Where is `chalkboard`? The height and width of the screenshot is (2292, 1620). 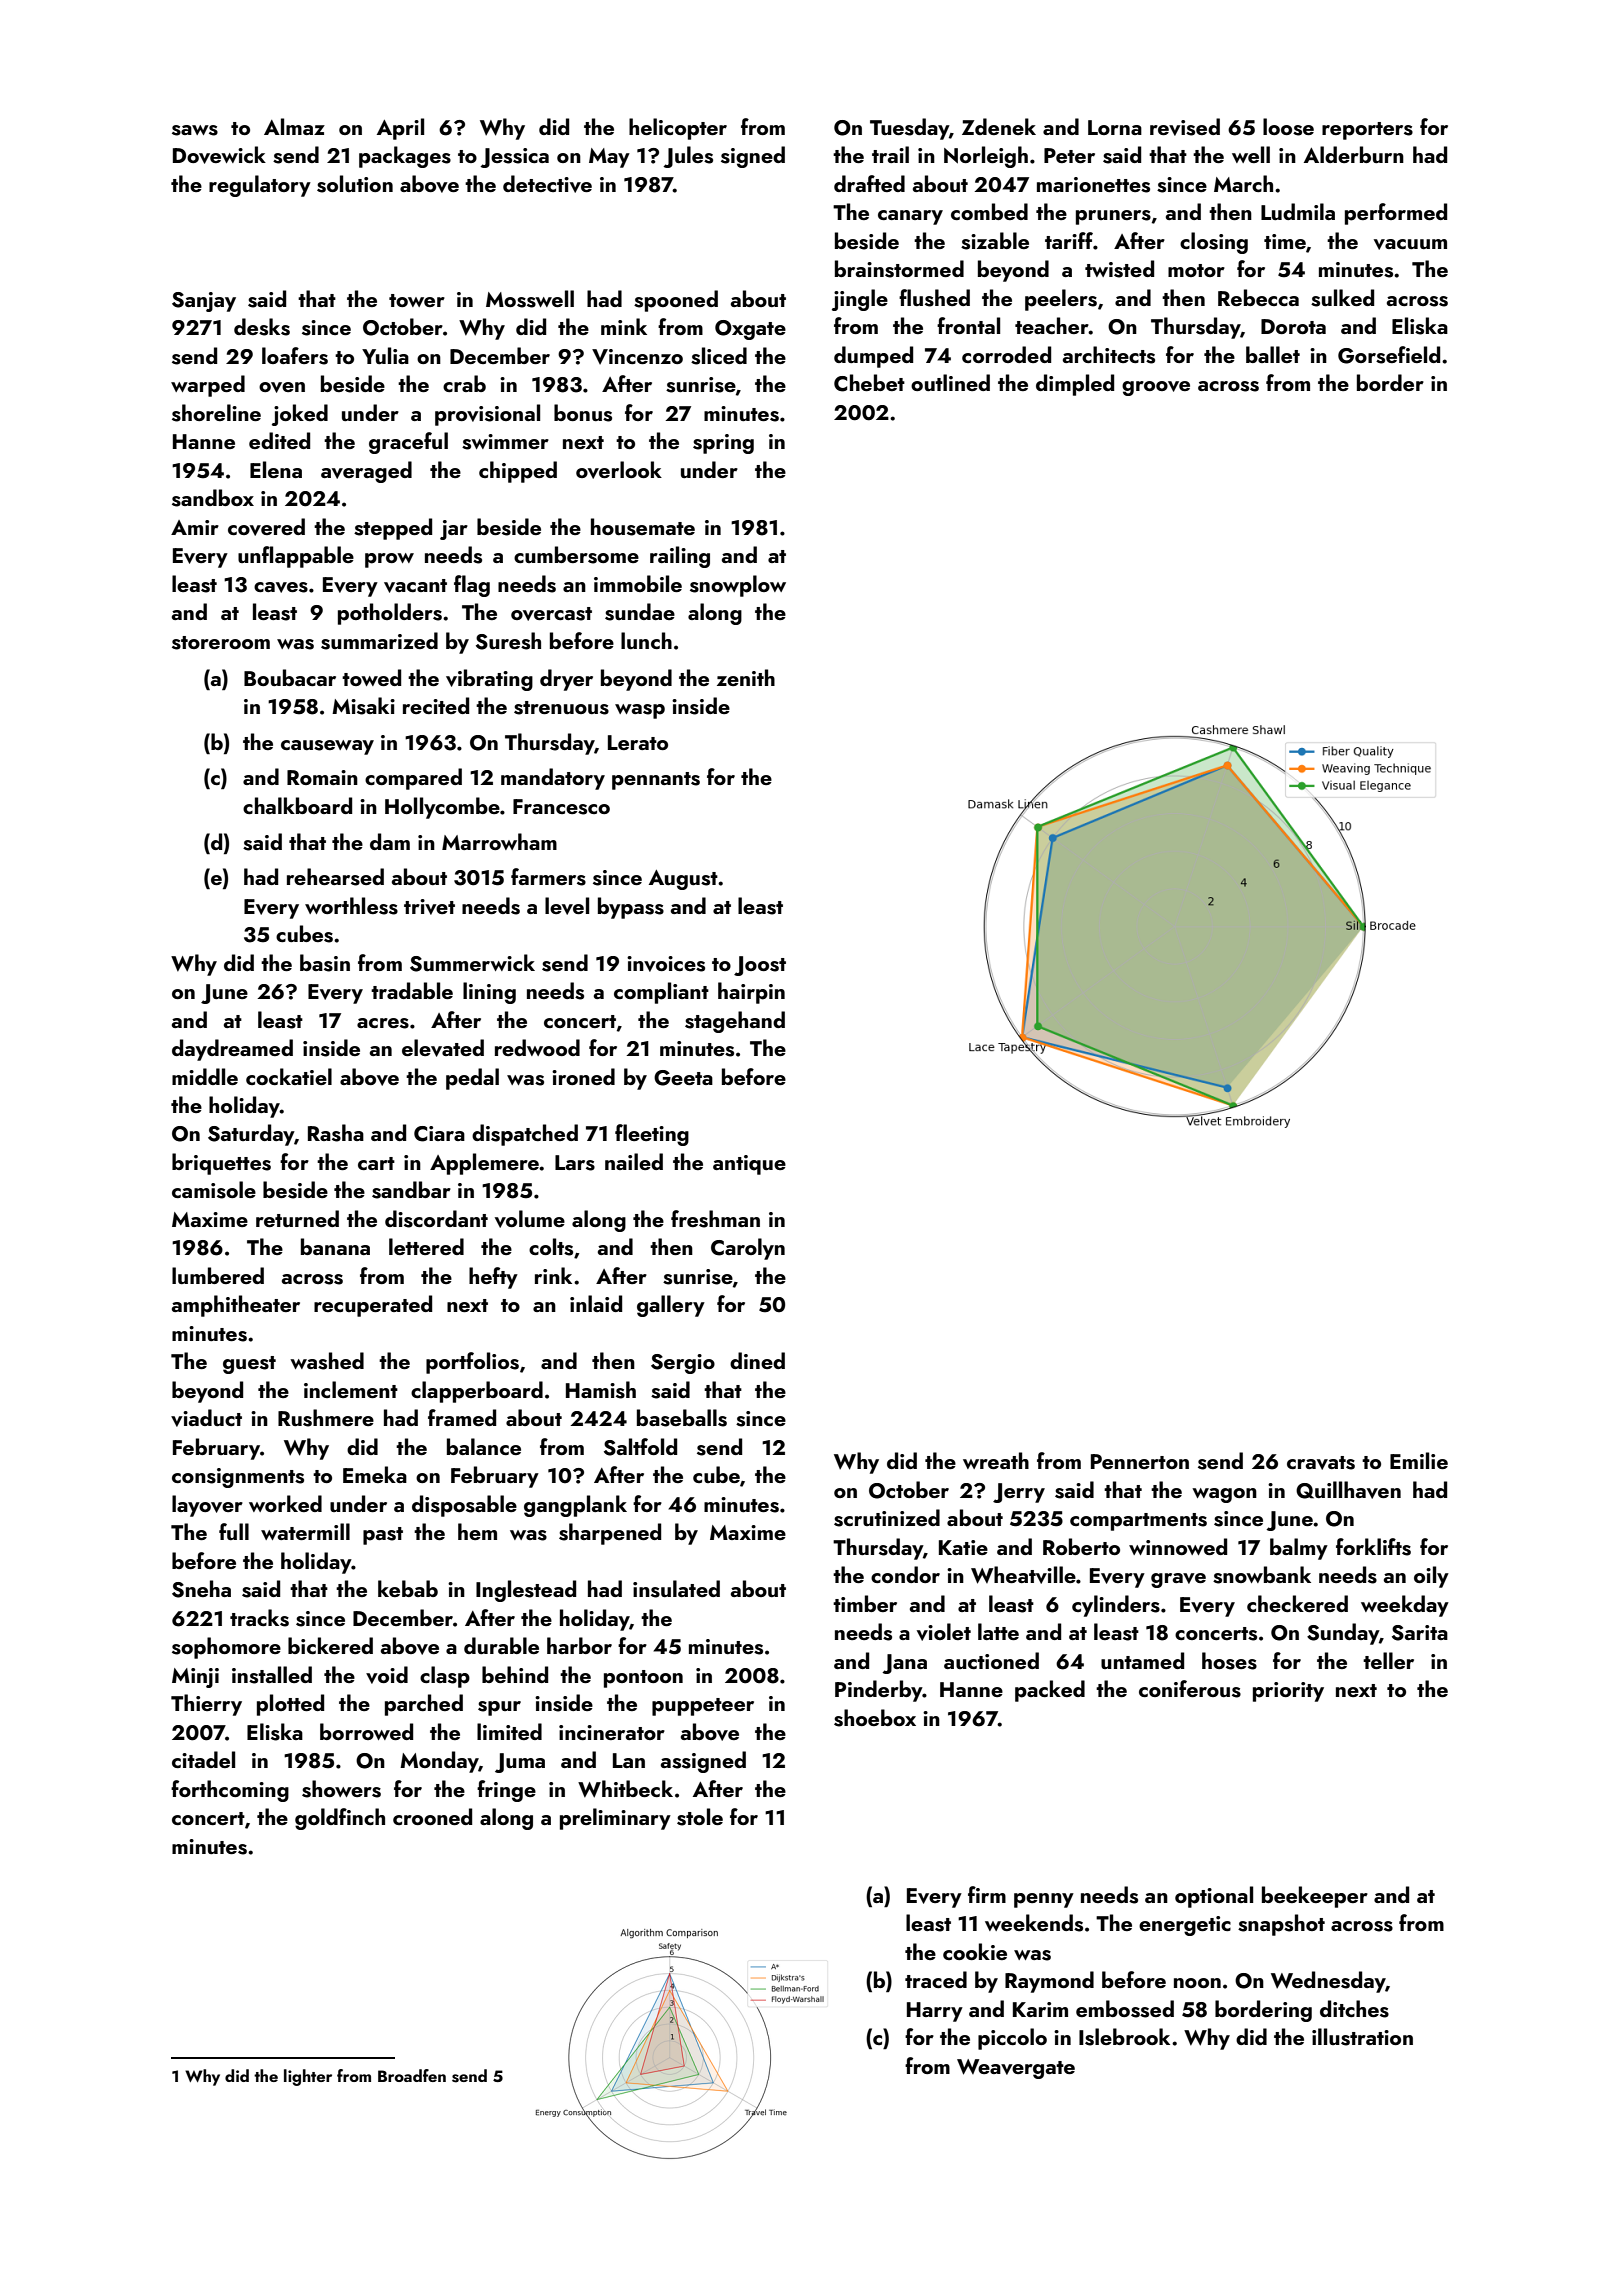 chalkboard is located at coordinates (297, 805).
